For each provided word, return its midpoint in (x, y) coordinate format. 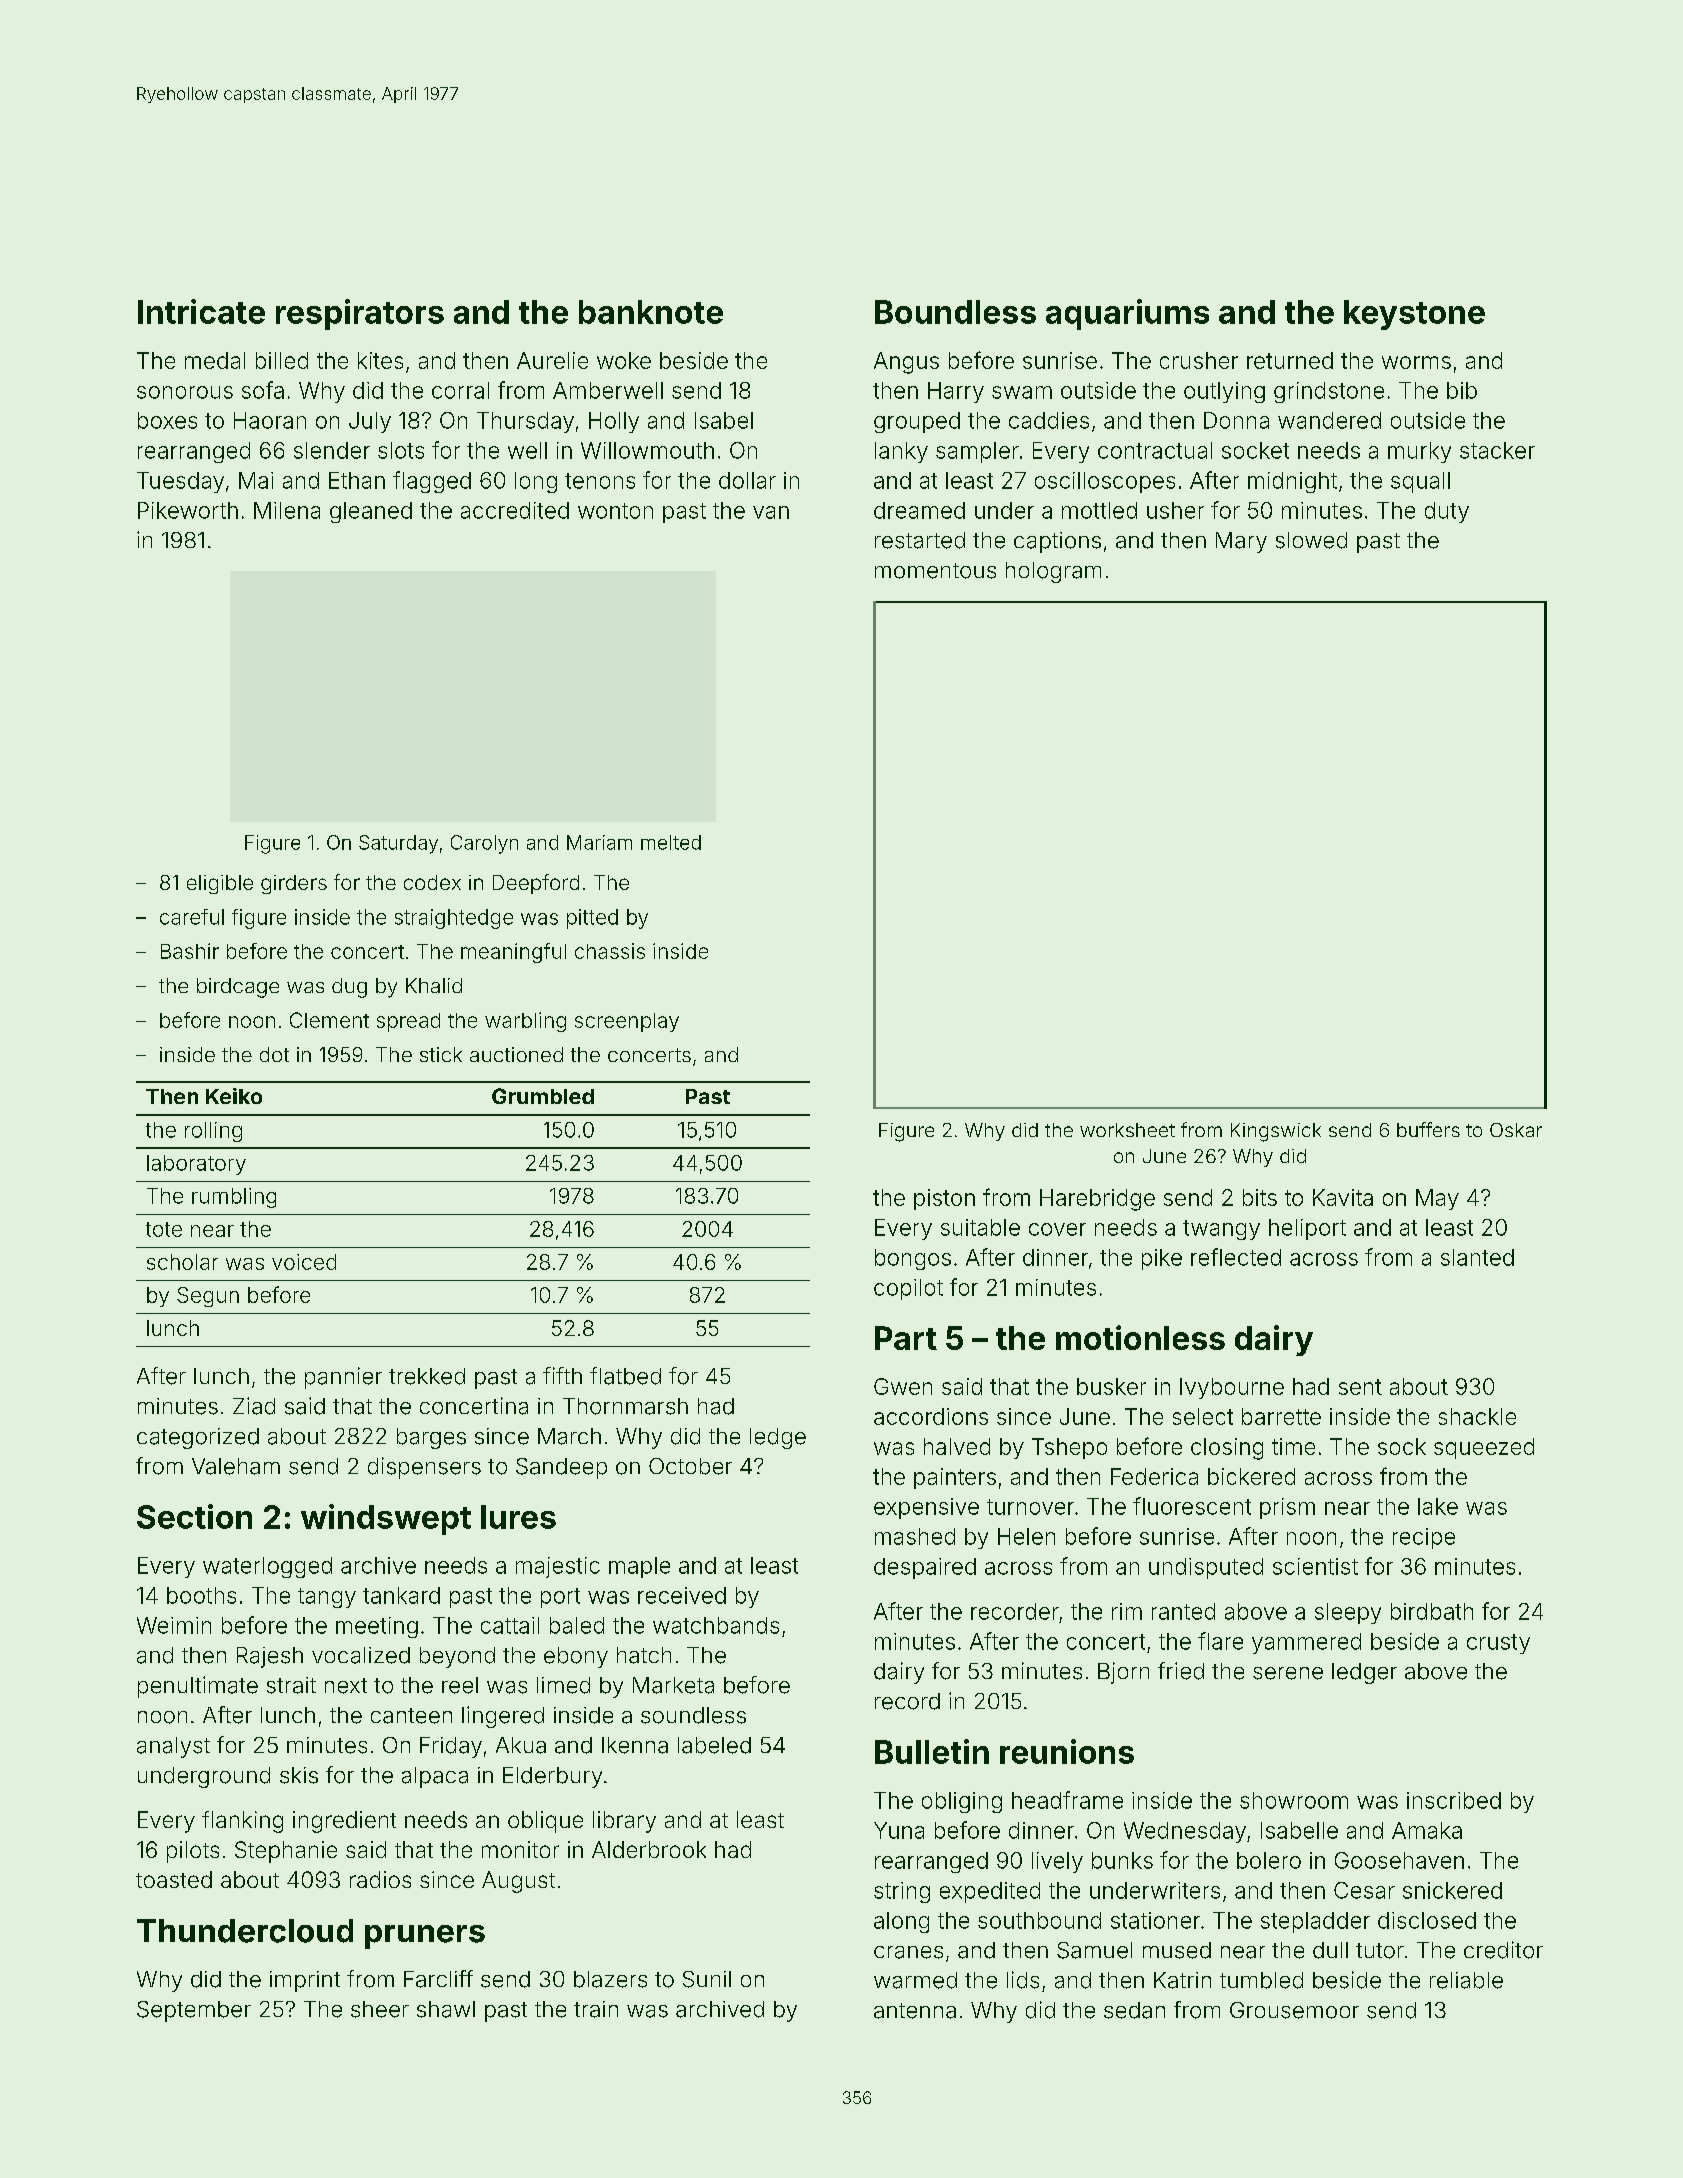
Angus (906, 363)
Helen (1026, 1536)
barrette (1281, 1416)
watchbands (716, 1625)
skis (299, 1775)
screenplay (627, 1022)
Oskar (1516, 1130)
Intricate (201, 311)
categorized (198, 1438)
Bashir (190, 951)
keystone (1414, 315)
